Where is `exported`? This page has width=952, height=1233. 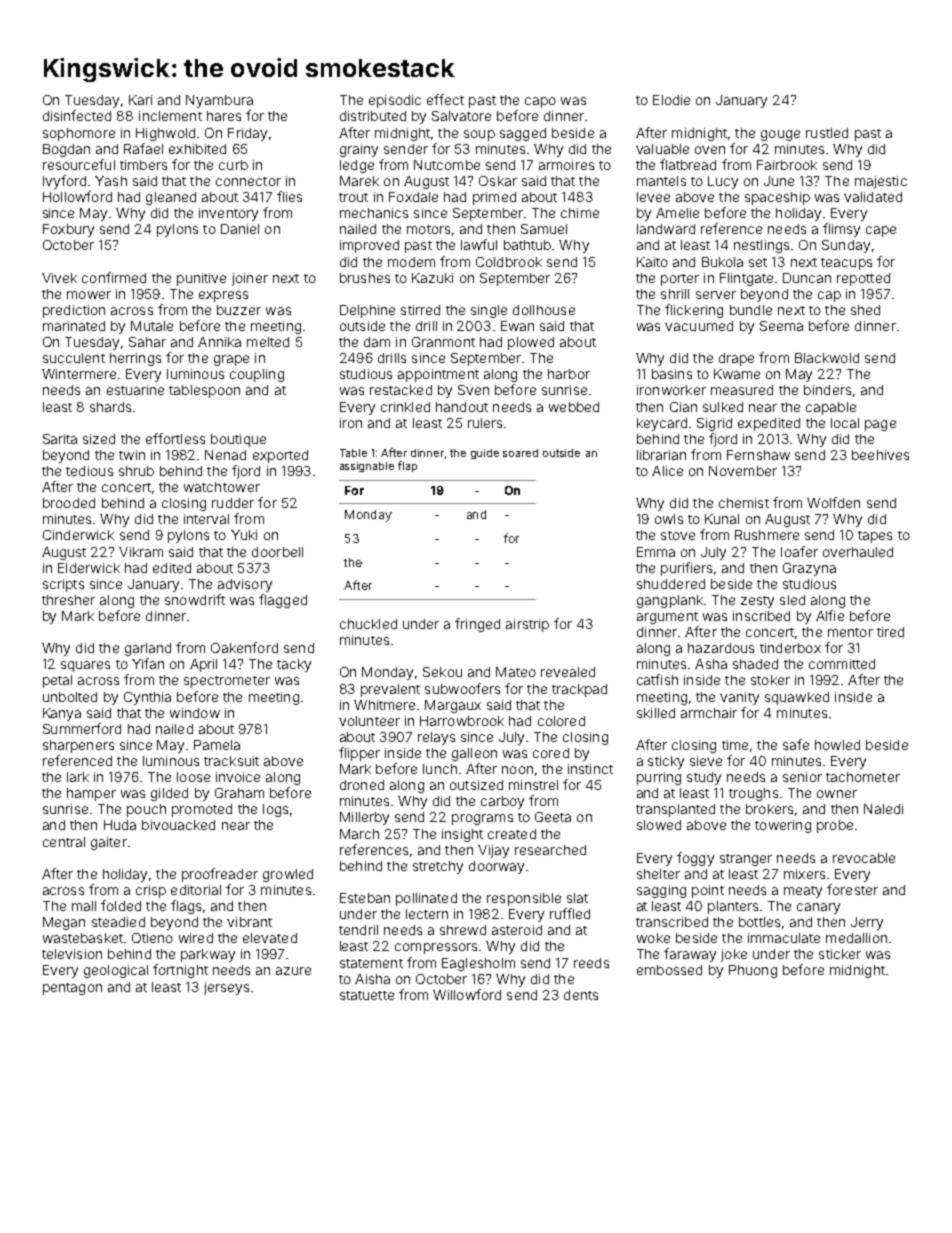 exported is located at coordinates (280, 456).
